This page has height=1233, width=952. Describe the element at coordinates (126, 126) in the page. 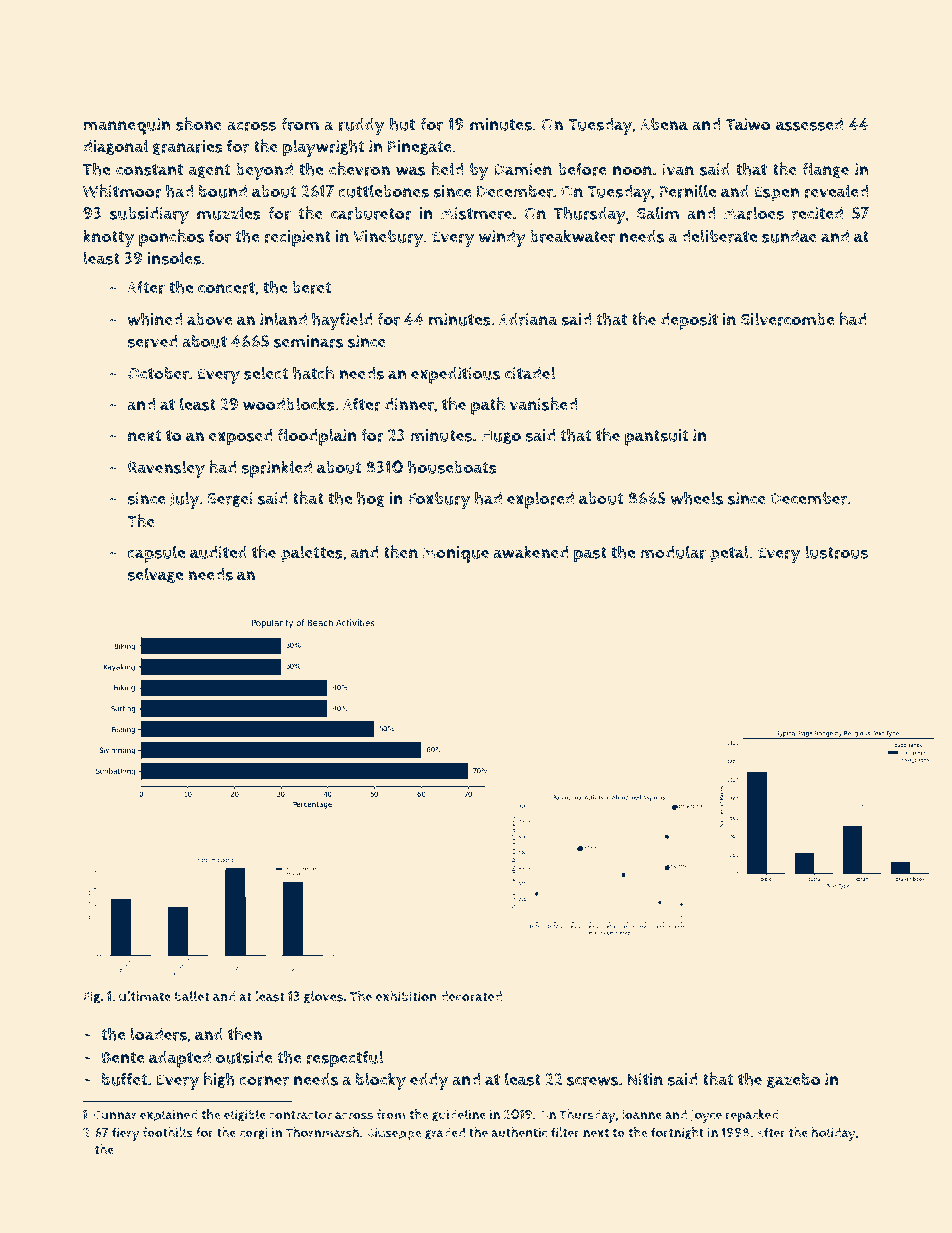

I see `mannequin` at that location.
